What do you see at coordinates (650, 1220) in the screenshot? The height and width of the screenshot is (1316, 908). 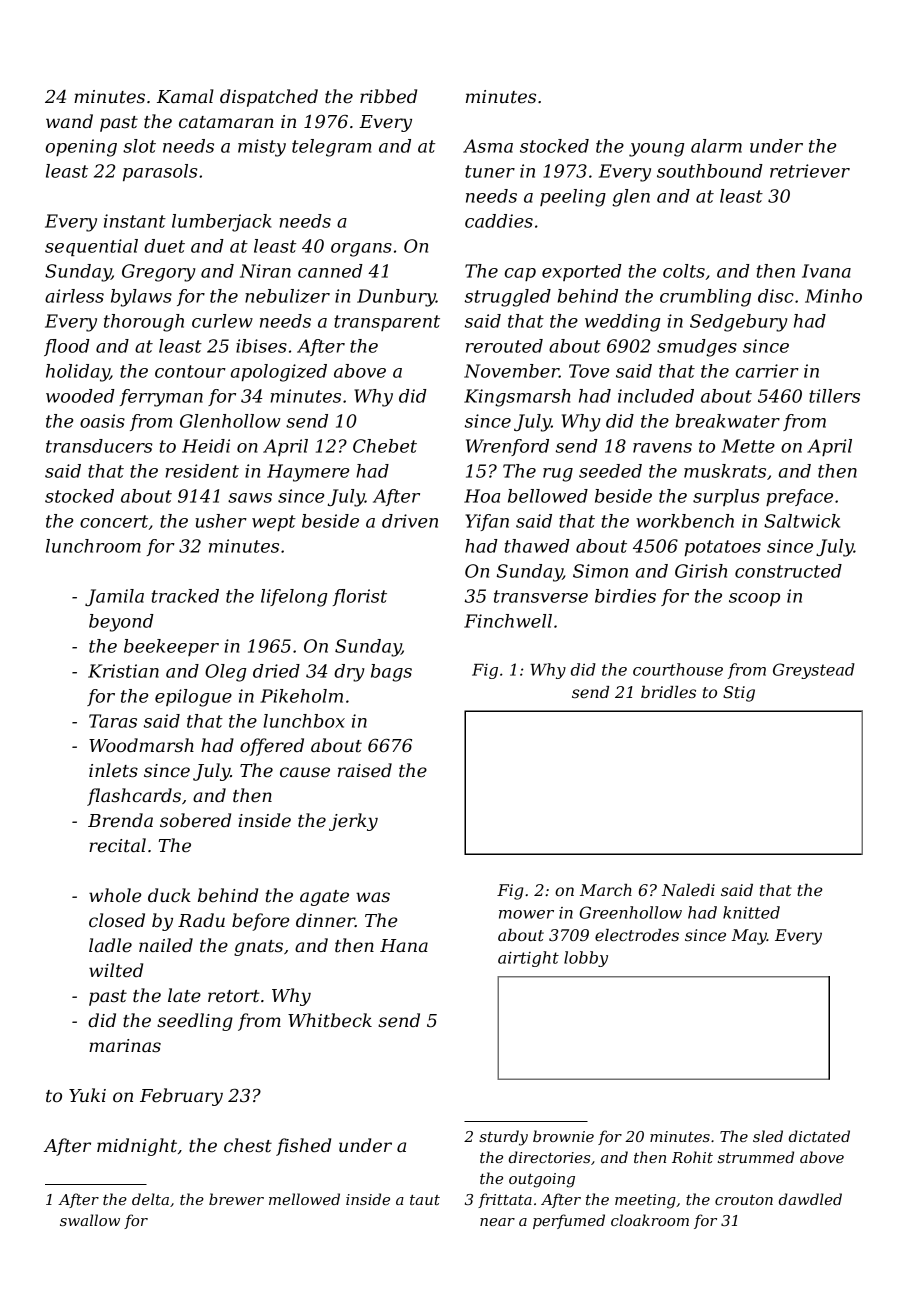 I see `cloakroom` at bounding box center [650, 1220].
